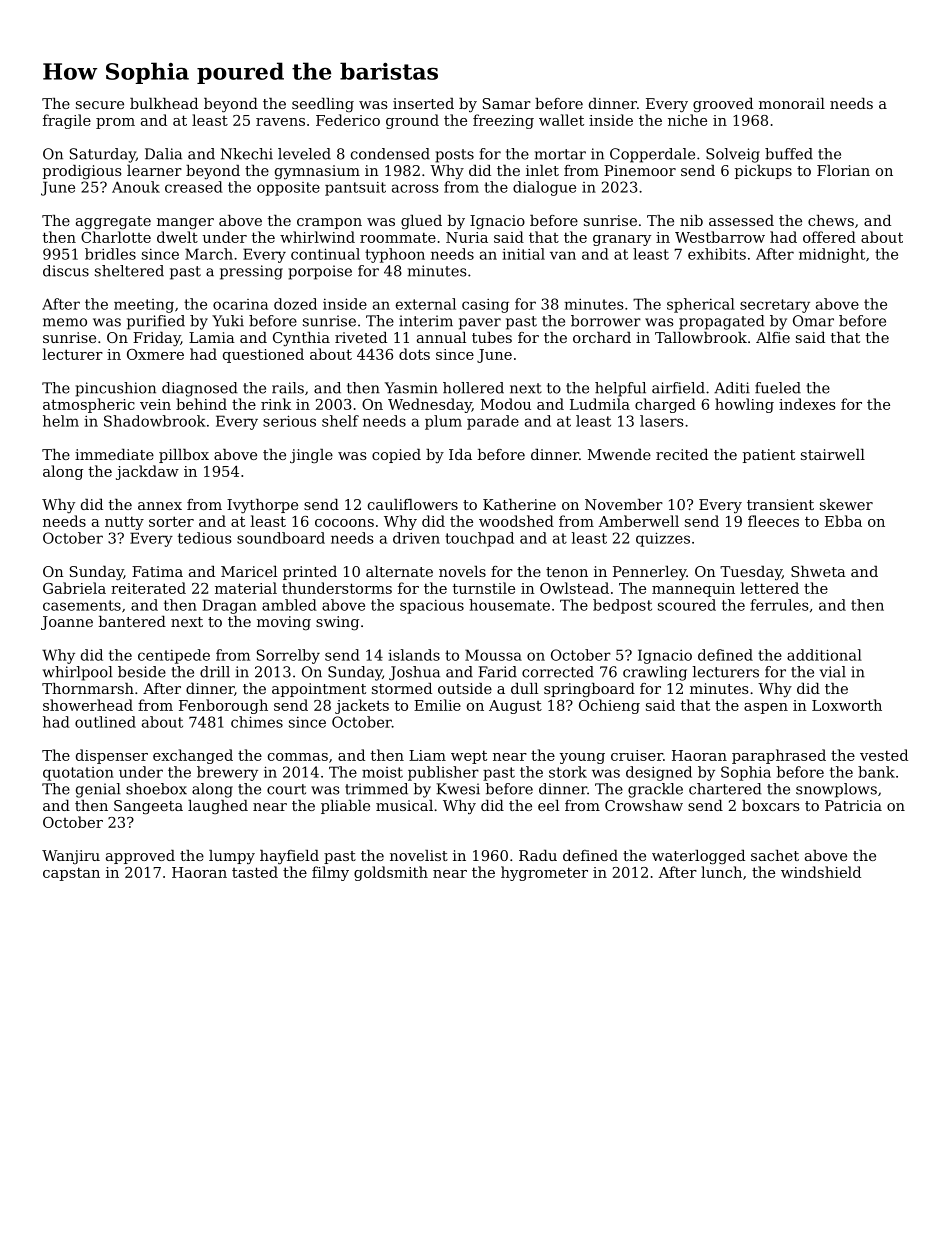 The height and width of the screenshot is (1233, 952). I want to click on Wanjiru, so click(71, 857).
